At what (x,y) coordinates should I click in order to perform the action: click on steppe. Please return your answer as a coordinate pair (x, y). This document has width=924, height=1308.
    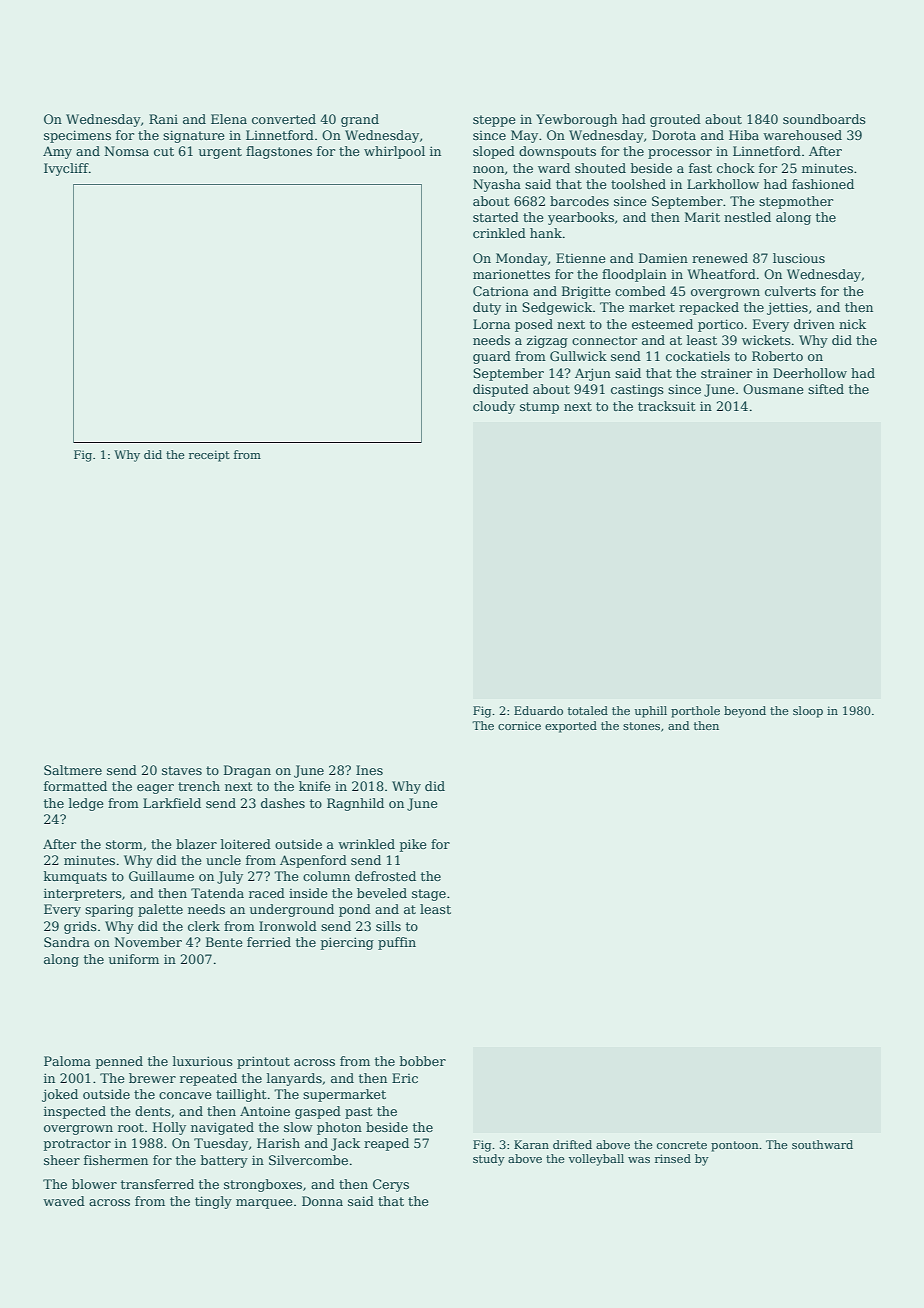
    Looking at the image, I should click on (494, 121).
